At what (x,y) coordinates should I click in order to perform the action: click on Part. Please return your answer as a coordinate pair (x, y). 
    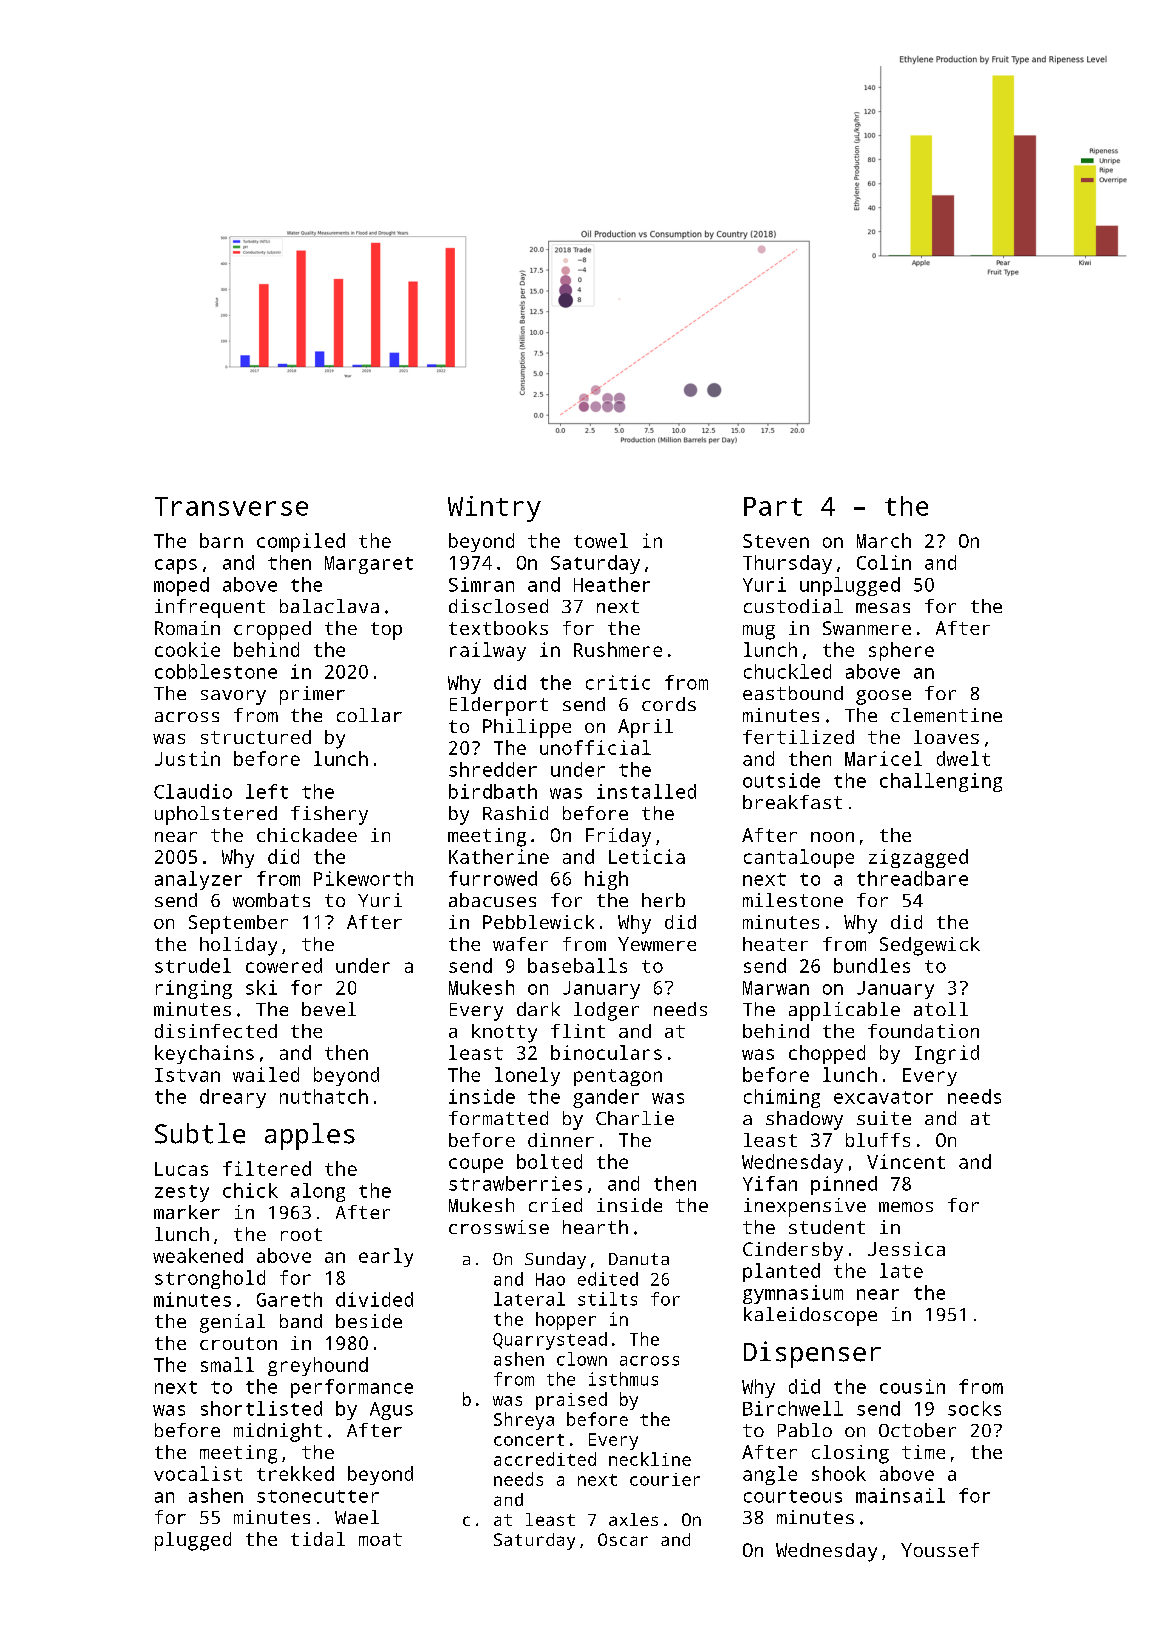
    Looking at the image, I should click on (773, 506).
